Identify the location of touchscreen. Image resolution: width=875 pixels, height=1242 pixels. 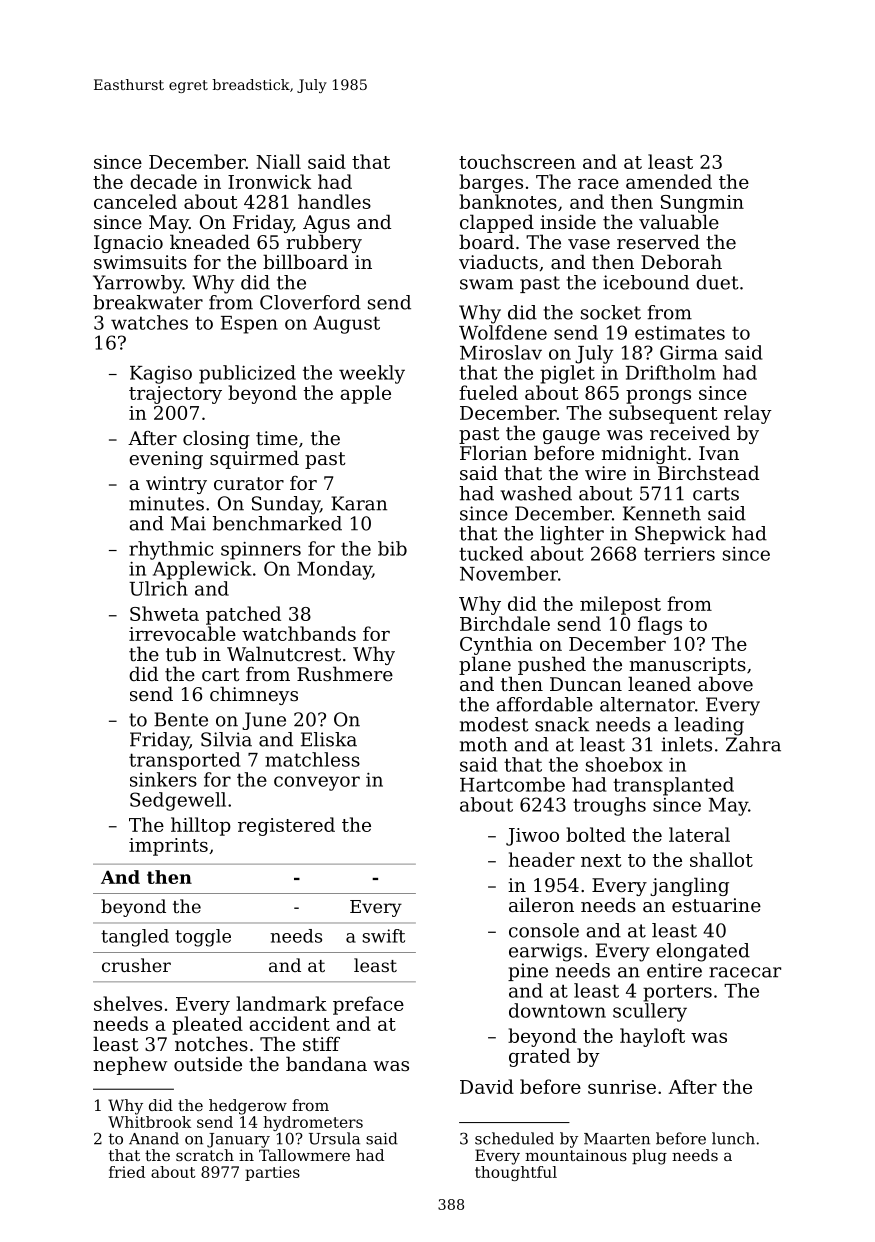
(517, 161).
